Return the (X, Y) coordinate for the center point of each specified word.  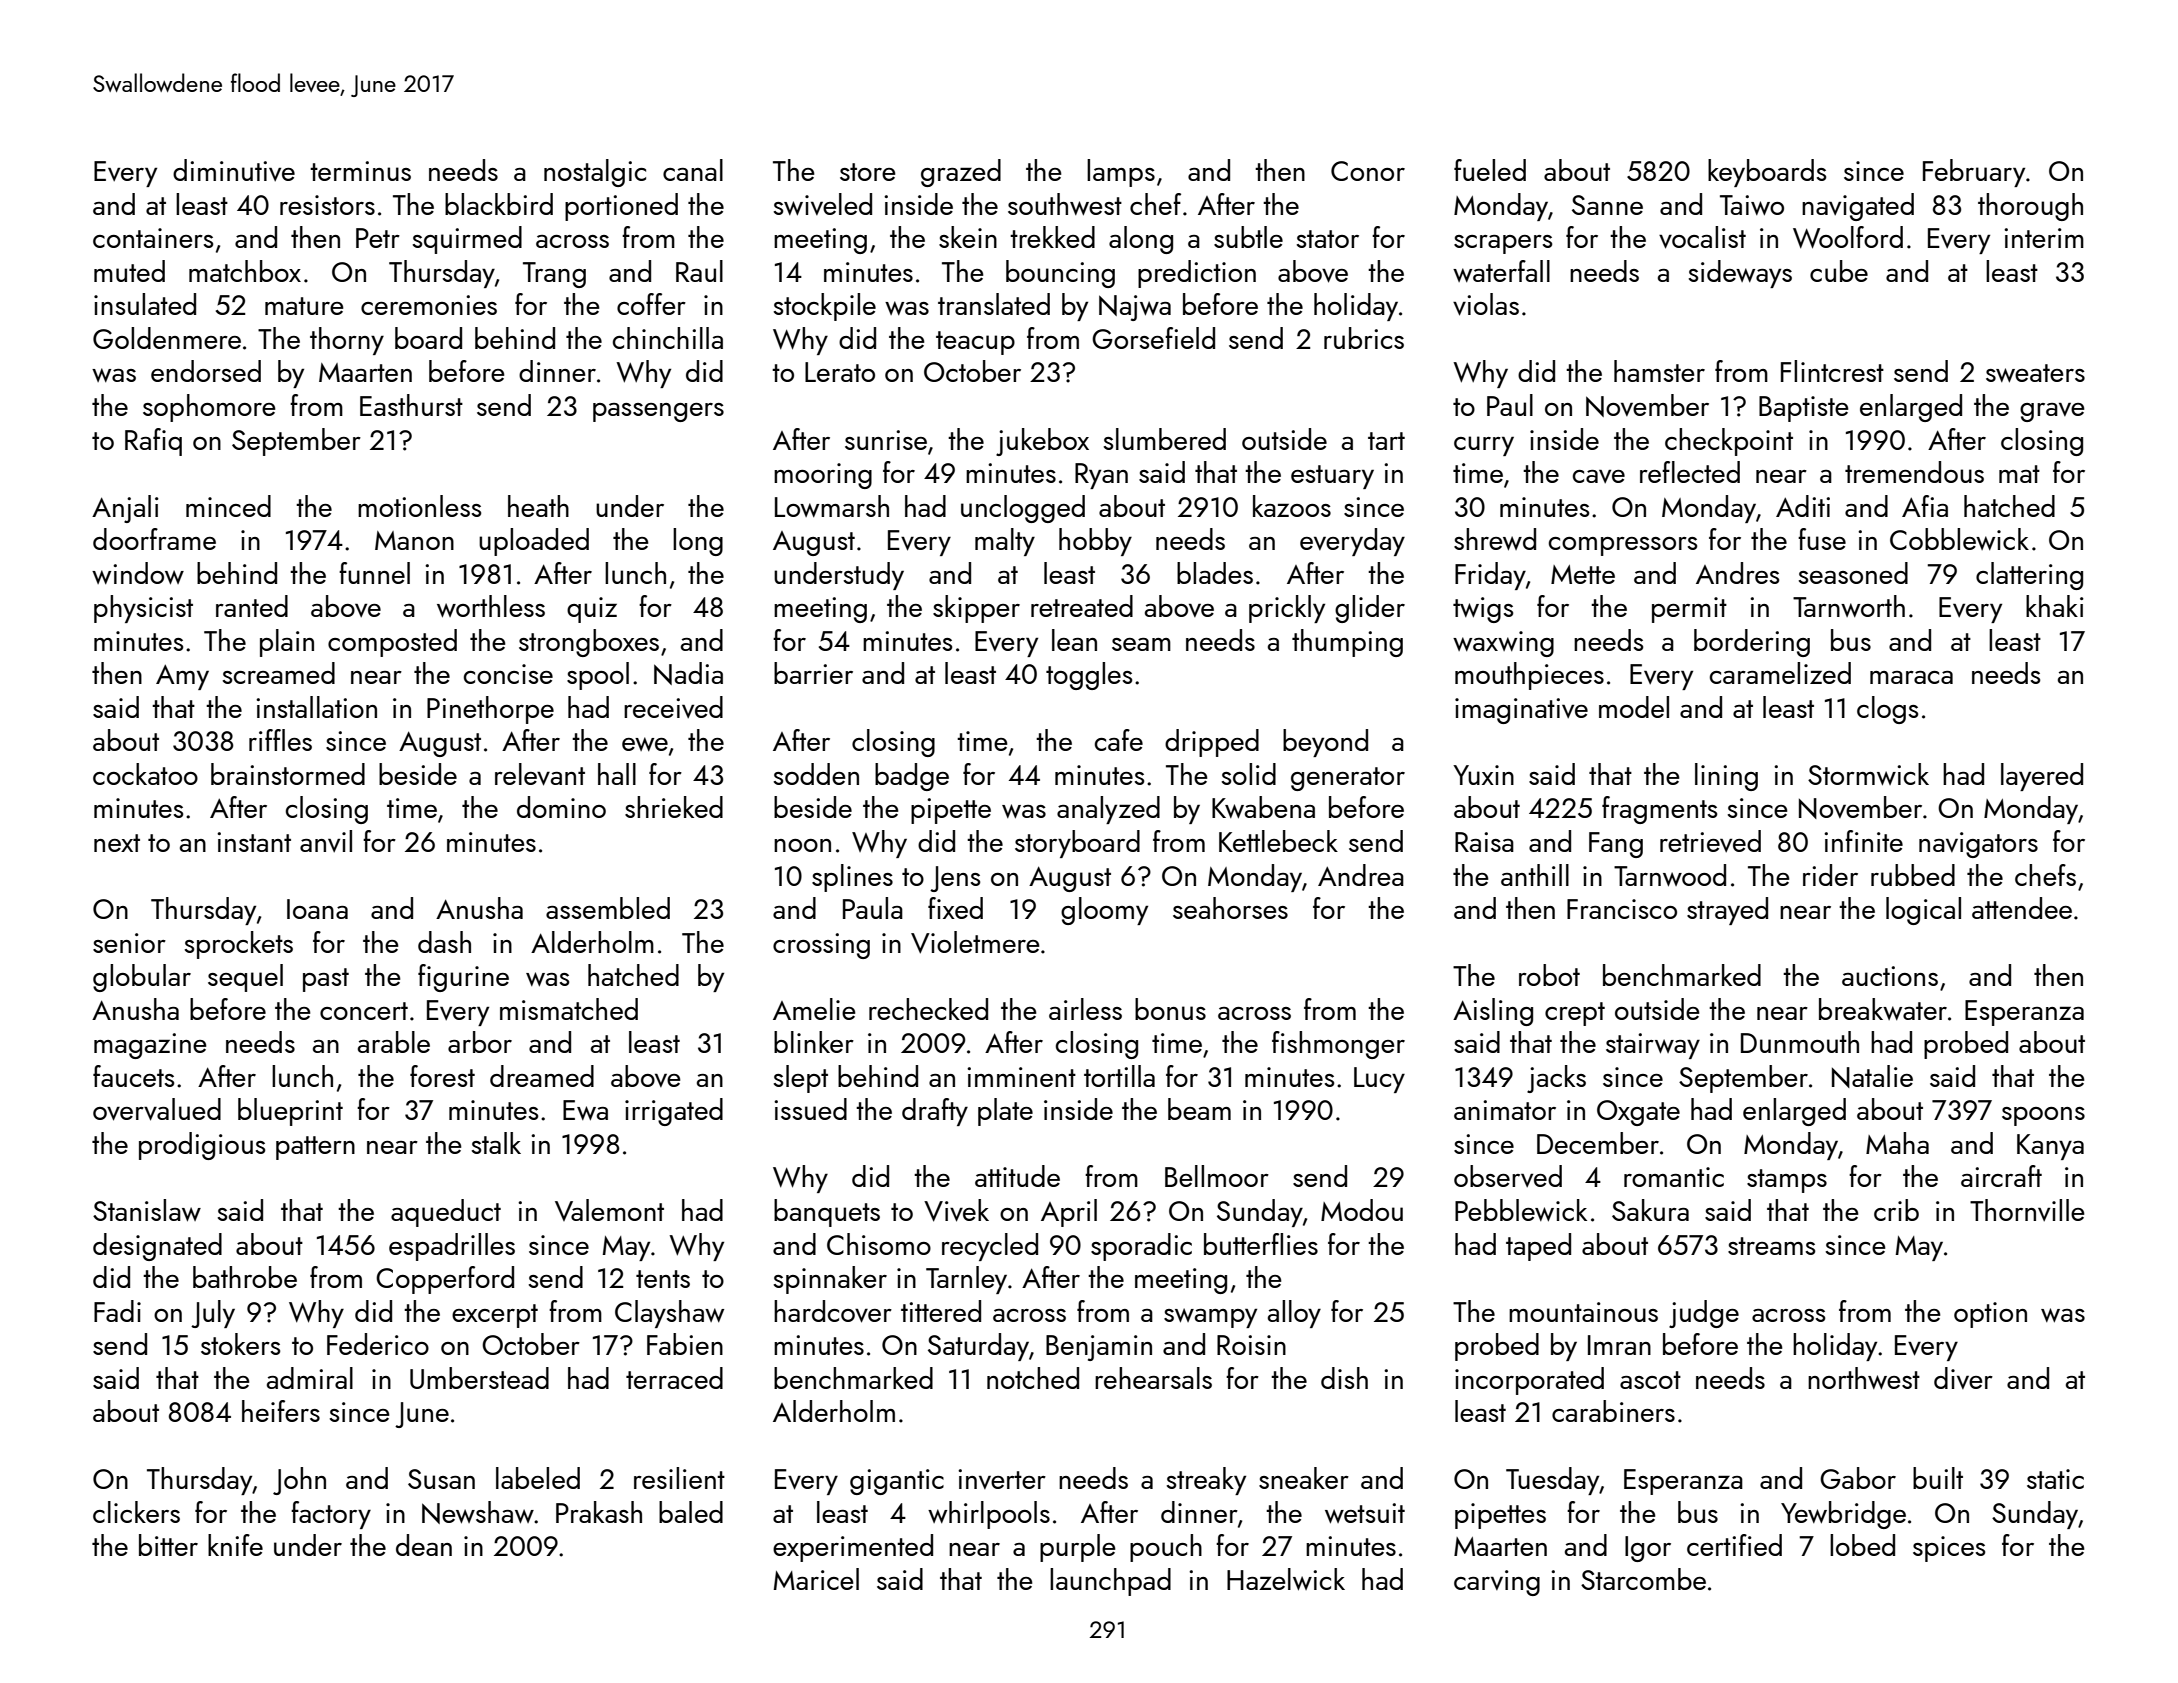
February (1974, 173)
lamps (1121, 173)
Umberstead (479, 1378)
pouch (1166, 1548)
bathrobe (245, 1277)
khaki (2055, 606)
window (138, 573)
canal (693, 170)
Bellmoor (1217, 1176)
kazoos (1292, 506)
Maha (1897, 1143)
